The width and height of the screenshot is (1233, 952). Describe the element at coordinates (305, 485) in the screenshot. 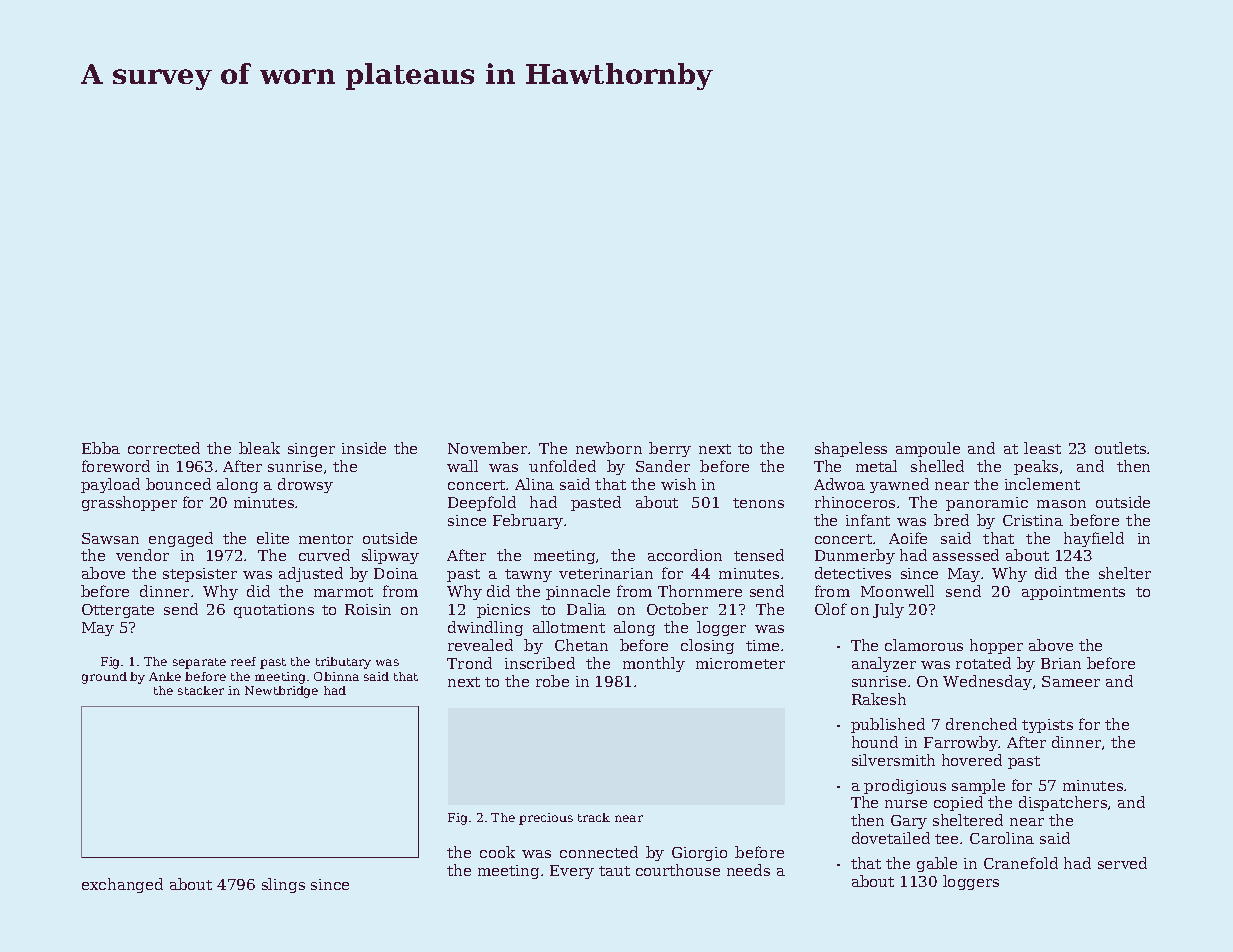

I see `drowsy` at that location.
